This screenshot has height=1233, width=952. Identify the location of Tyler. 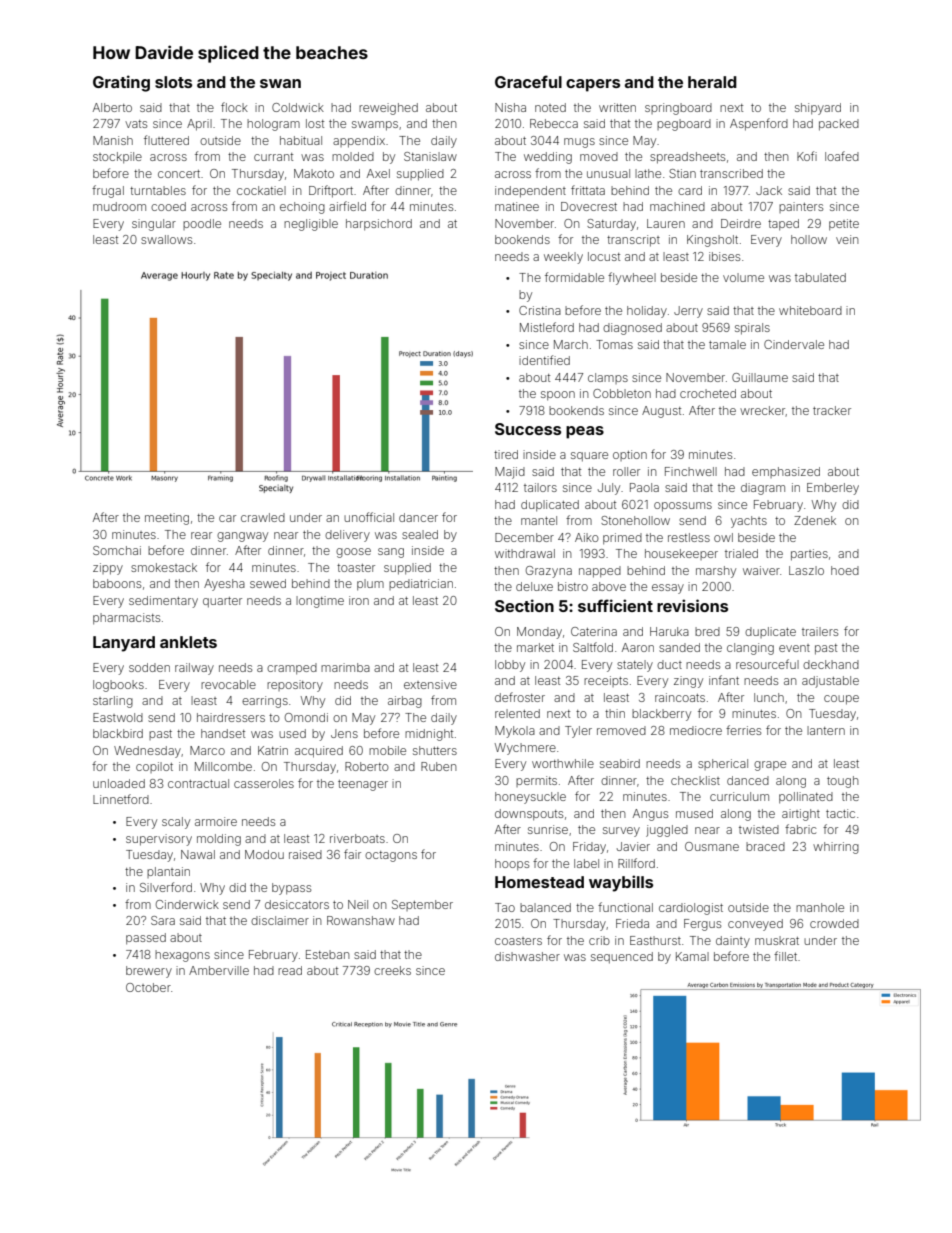
(578, 732).
